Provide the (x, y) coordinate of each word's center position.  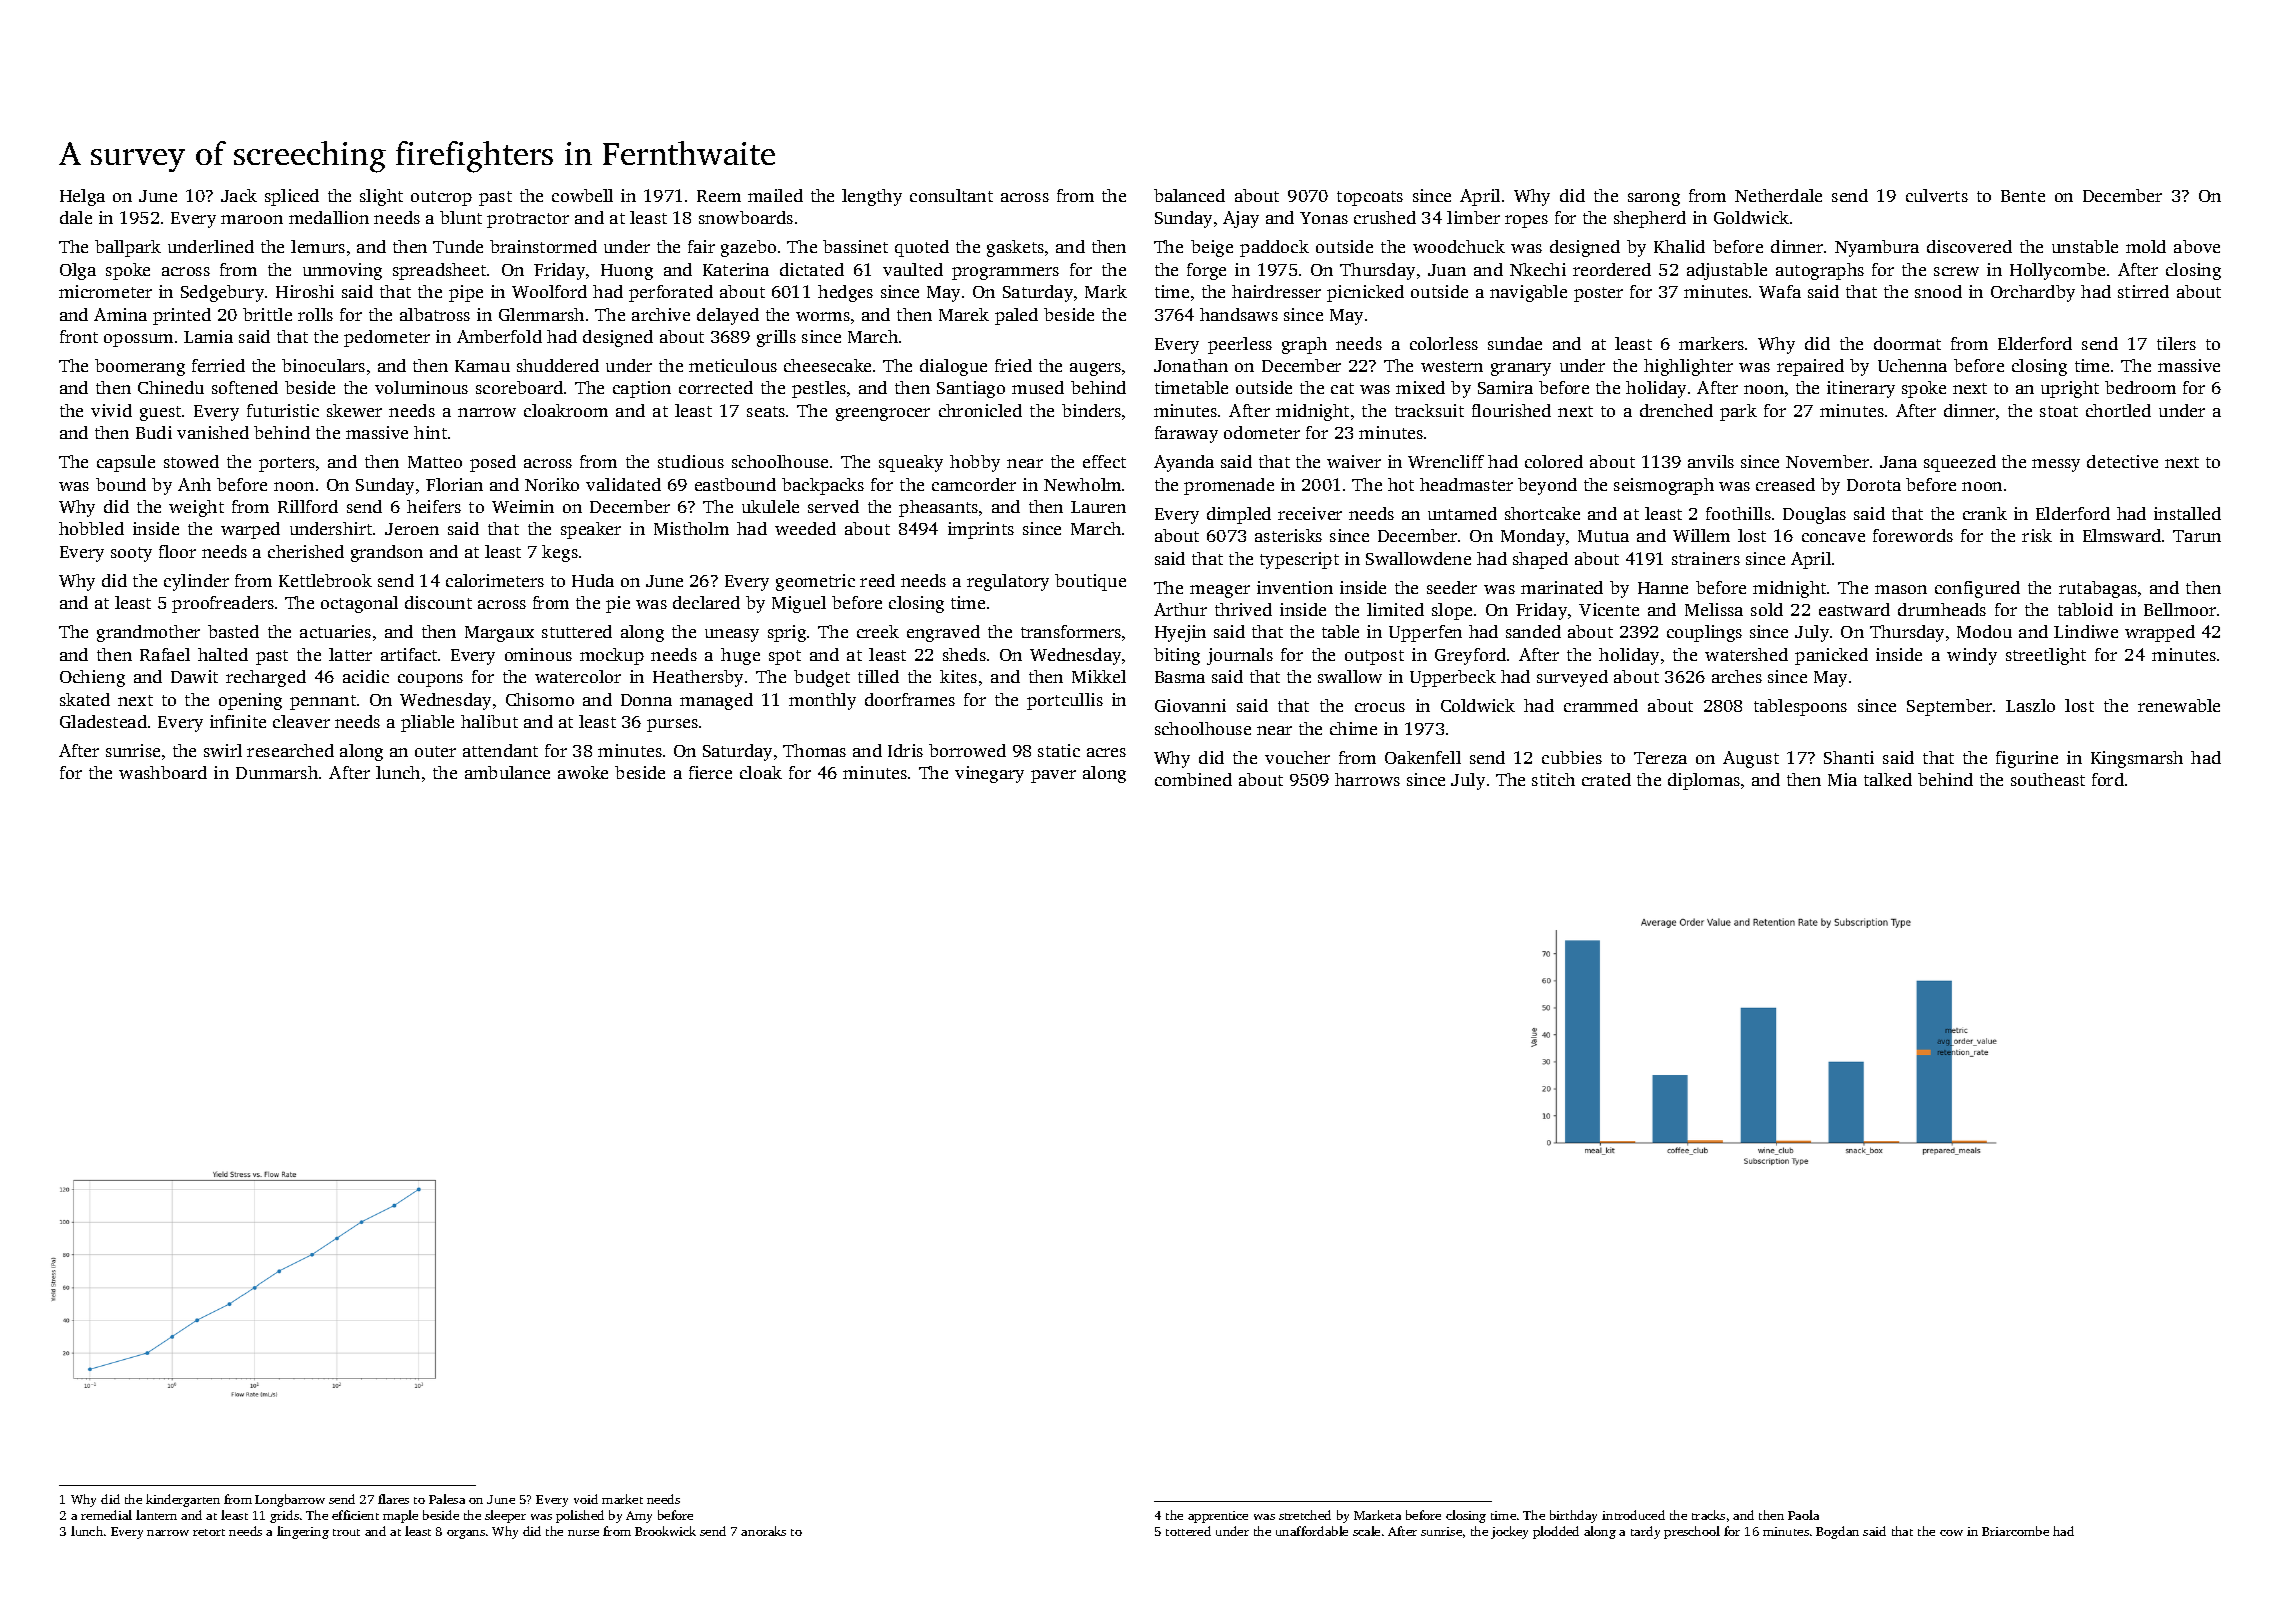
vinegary (989, 774)
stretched (1305, 1515)
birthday (1573, 1516)
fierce (710, 772)
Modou (1984, 631)
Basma (1180, 677)
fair (701, 246)
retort (209, 1532)
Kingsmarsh (2137, 759)
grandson (387, 553)
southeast (2048, 779)
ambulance (507, 772)
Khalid (1679, 246)
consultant (951, 195)
